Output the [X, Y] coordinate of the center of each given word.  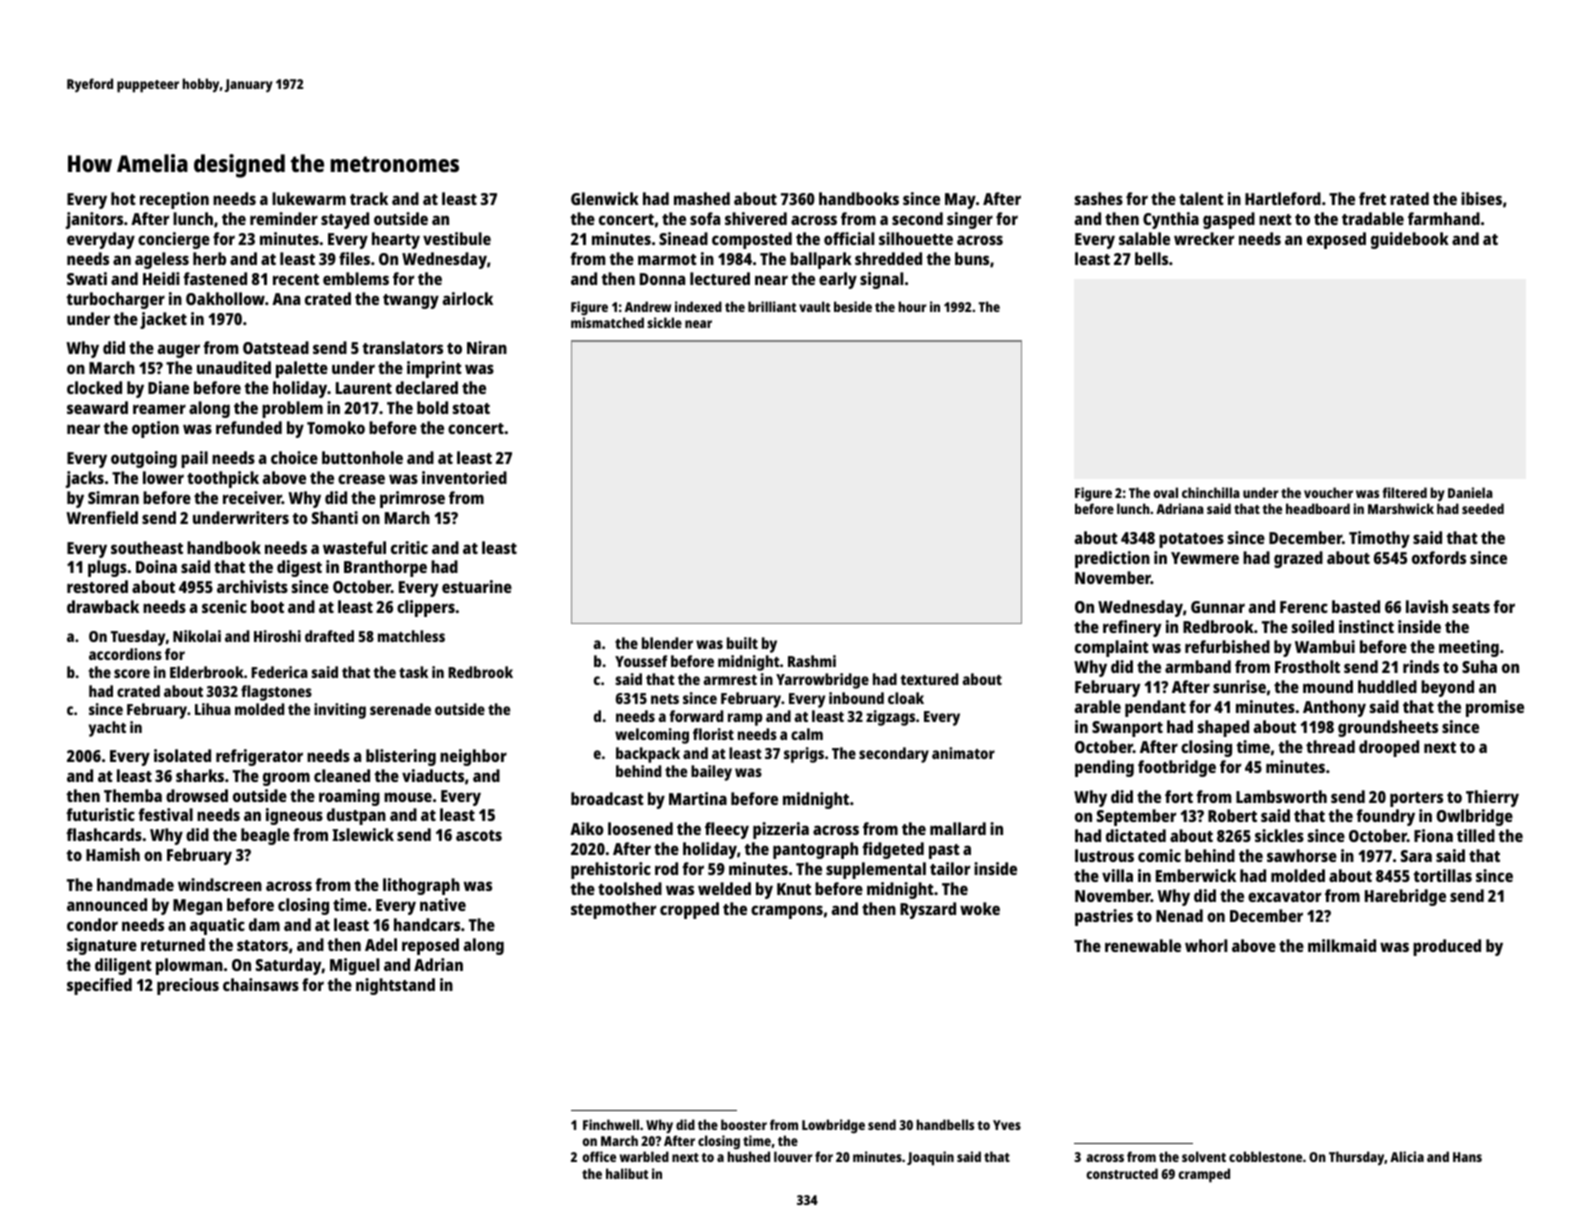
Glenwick [605, 198]
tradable [1373, 218]
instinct [1366, 626]
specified [99, 986]
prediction [1112, 559]
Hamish [113, 854]
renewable [1143, 945]
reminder [284, 218]
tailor [950, 868]
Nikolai [197, 636]
